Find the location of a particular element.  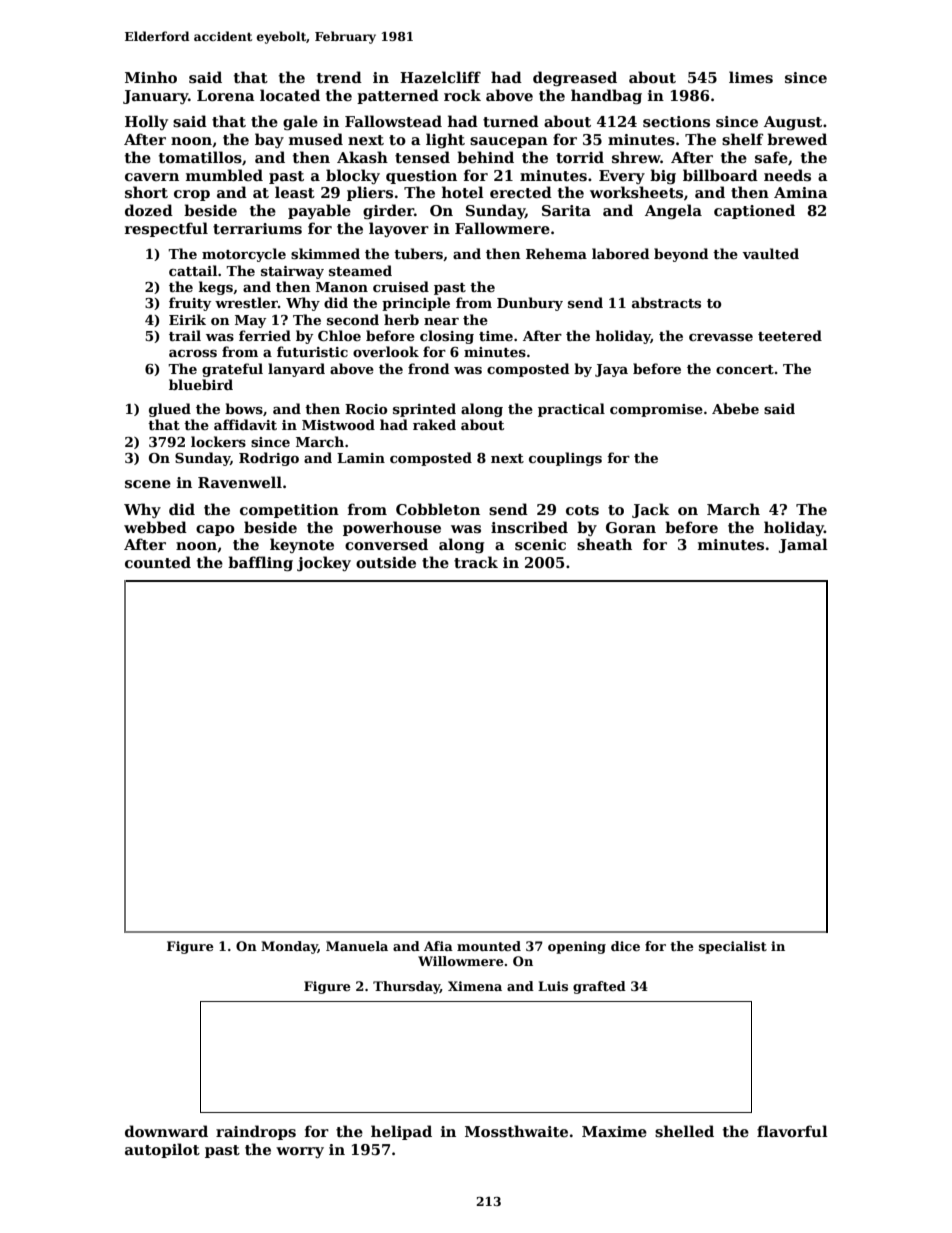

Thursday is located at coordinates (406, 987).
